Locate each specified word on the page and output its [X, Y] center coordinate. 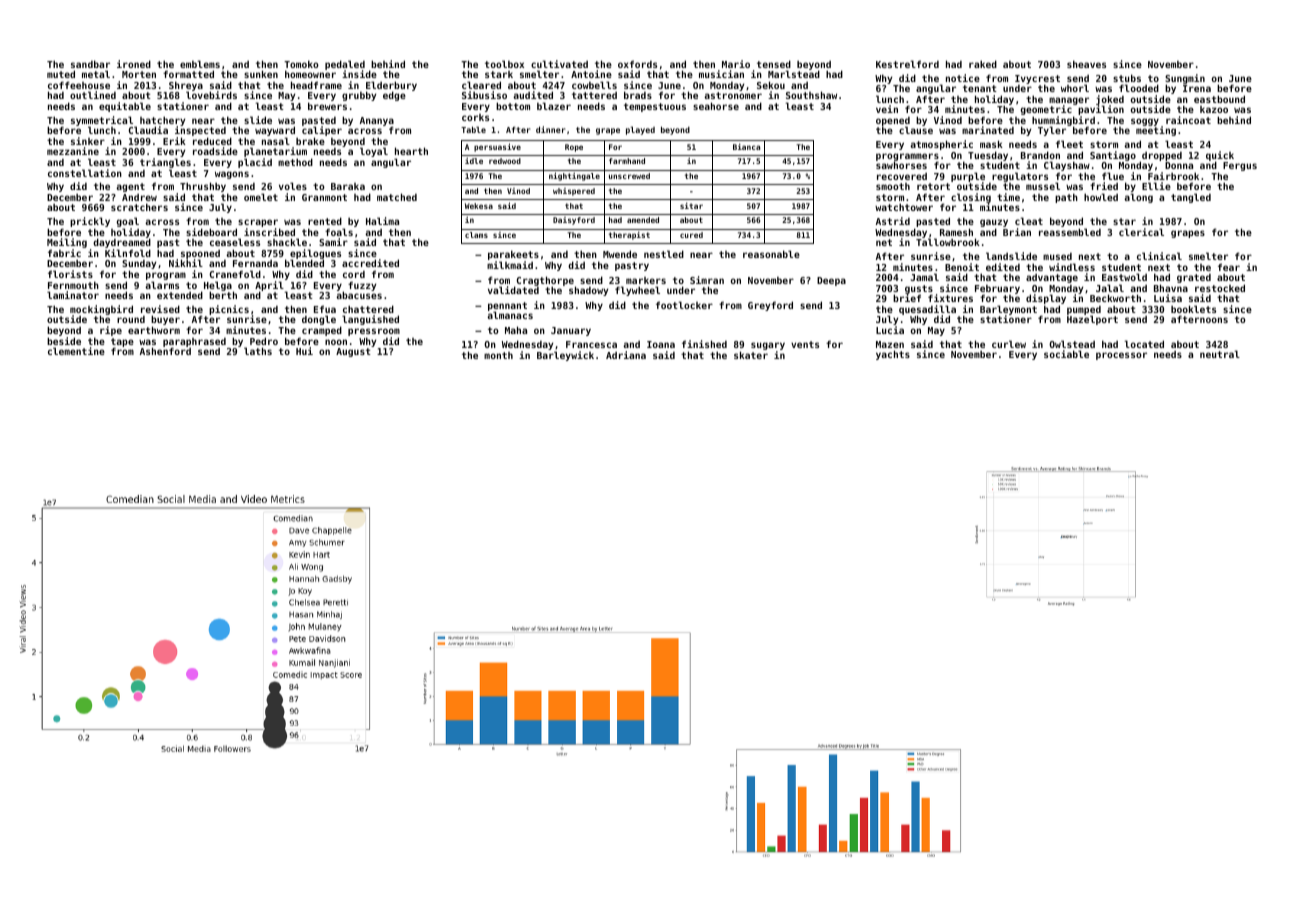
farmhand [627, 161]
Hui [304, 351]
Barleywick [565, 356]
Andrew [139, 197]
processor [1121, 356]
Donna [1179, 165]
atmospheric [941, 145]
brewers [327, 106]
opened [893, 122]
